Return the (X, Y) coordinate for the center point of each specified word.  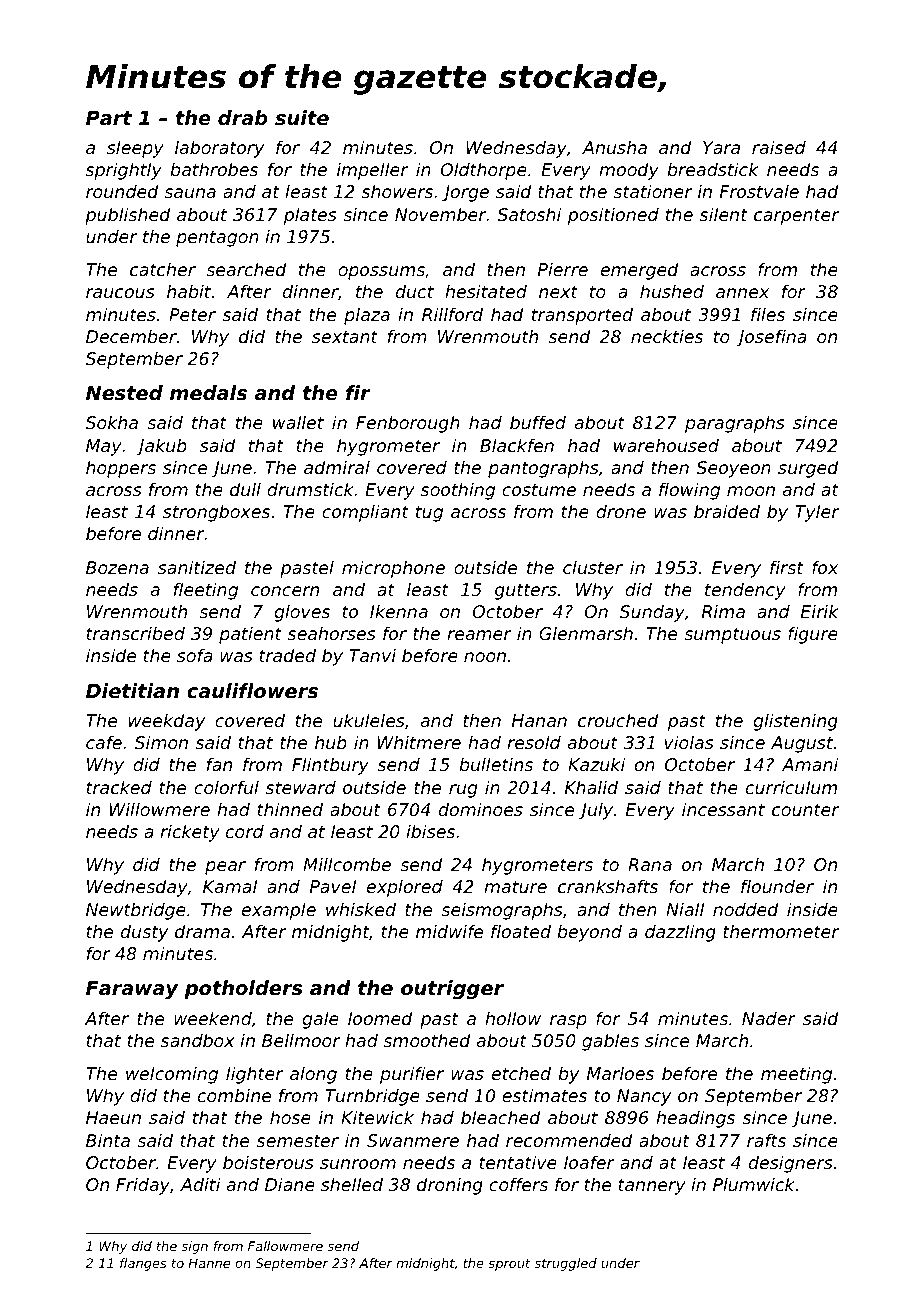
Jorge (465, 193)
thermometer (781, 931)
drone (621, 511)
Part (109, 118)
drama (202, 931)
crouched (618, 720)
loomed (380, 1018)
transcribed (136, 633)
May (104, 447)
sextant (345, 336)
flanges (143, 1264)
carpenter (796, 216)
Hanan (539, 720)
